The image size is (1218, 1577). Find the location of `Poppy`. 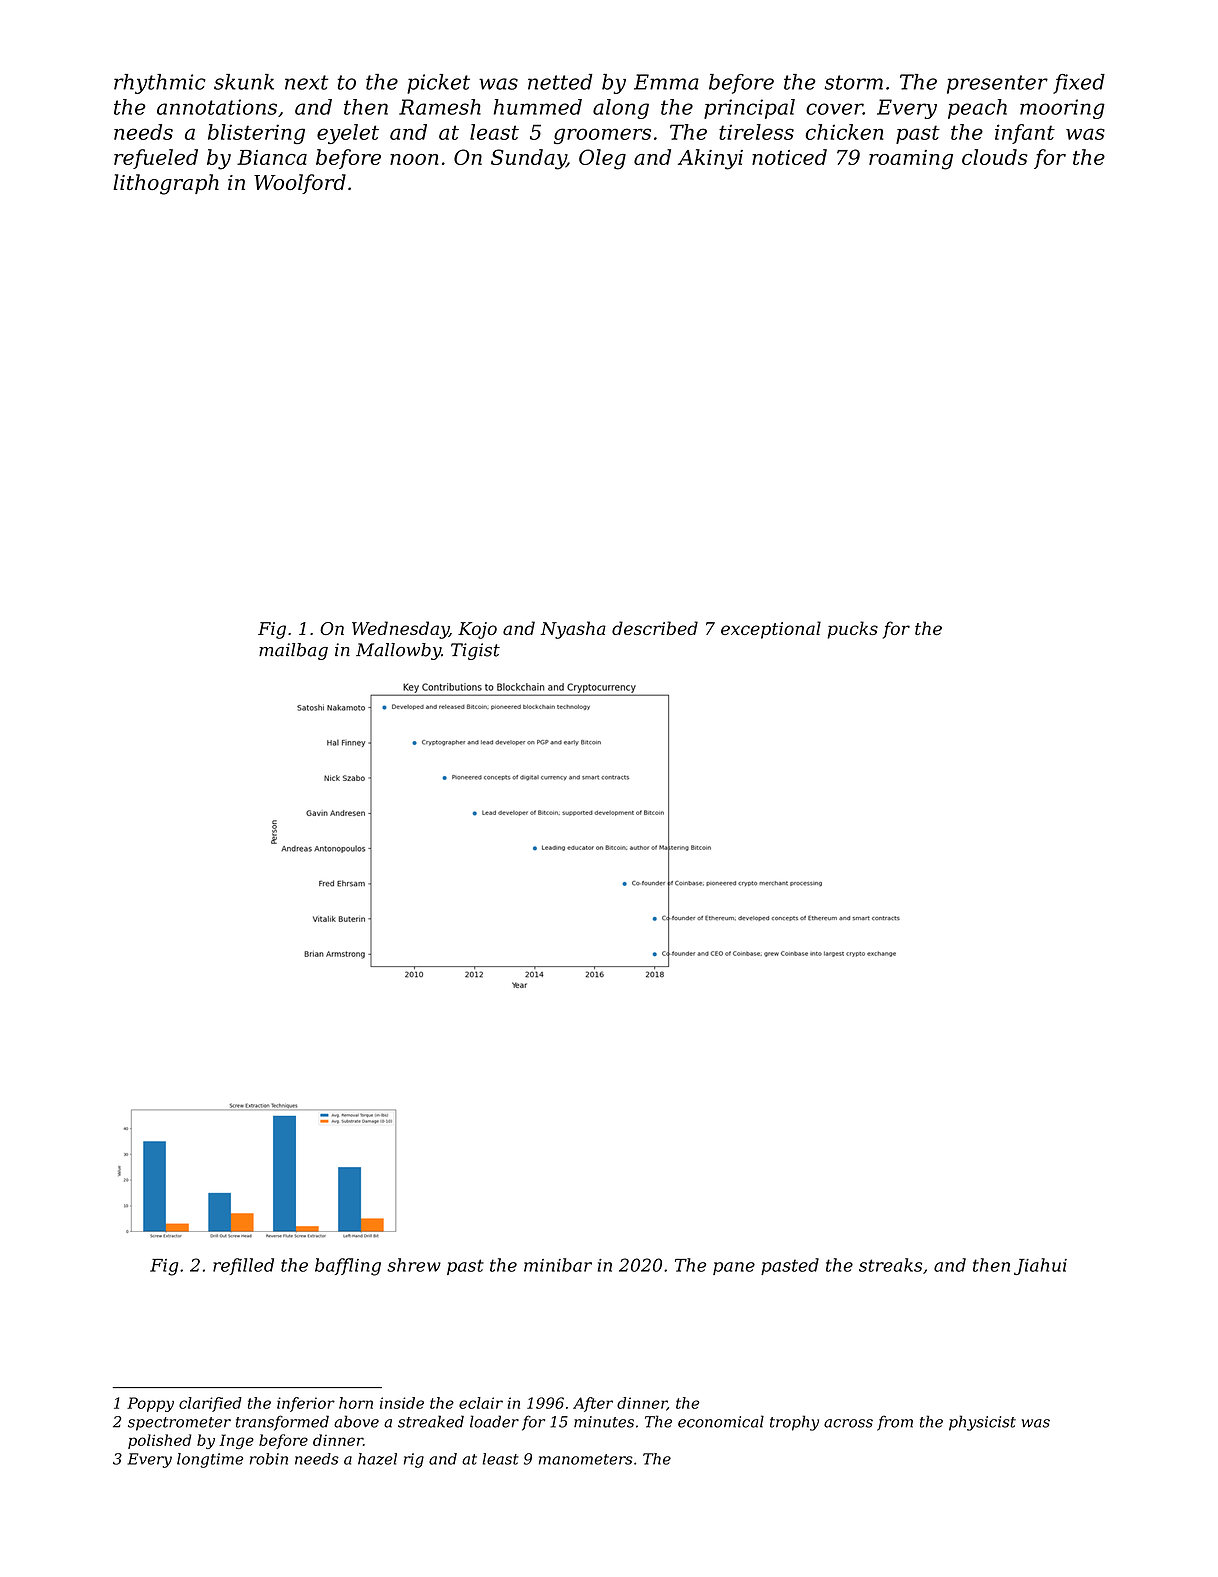

Poppy is located at coordinates (150, 1404).
